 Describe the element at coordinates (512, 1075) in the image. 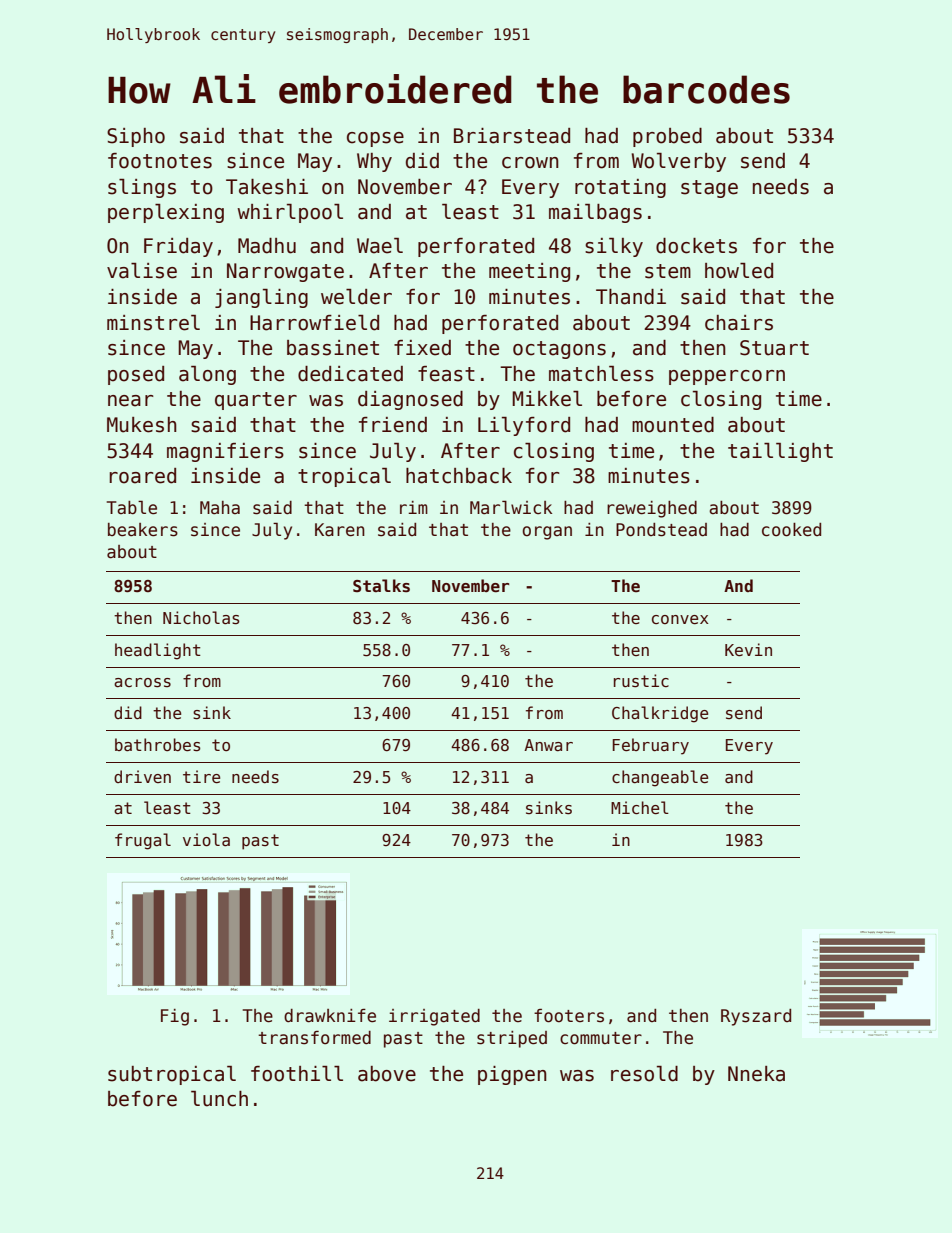

I see `pigpen` at that location.
